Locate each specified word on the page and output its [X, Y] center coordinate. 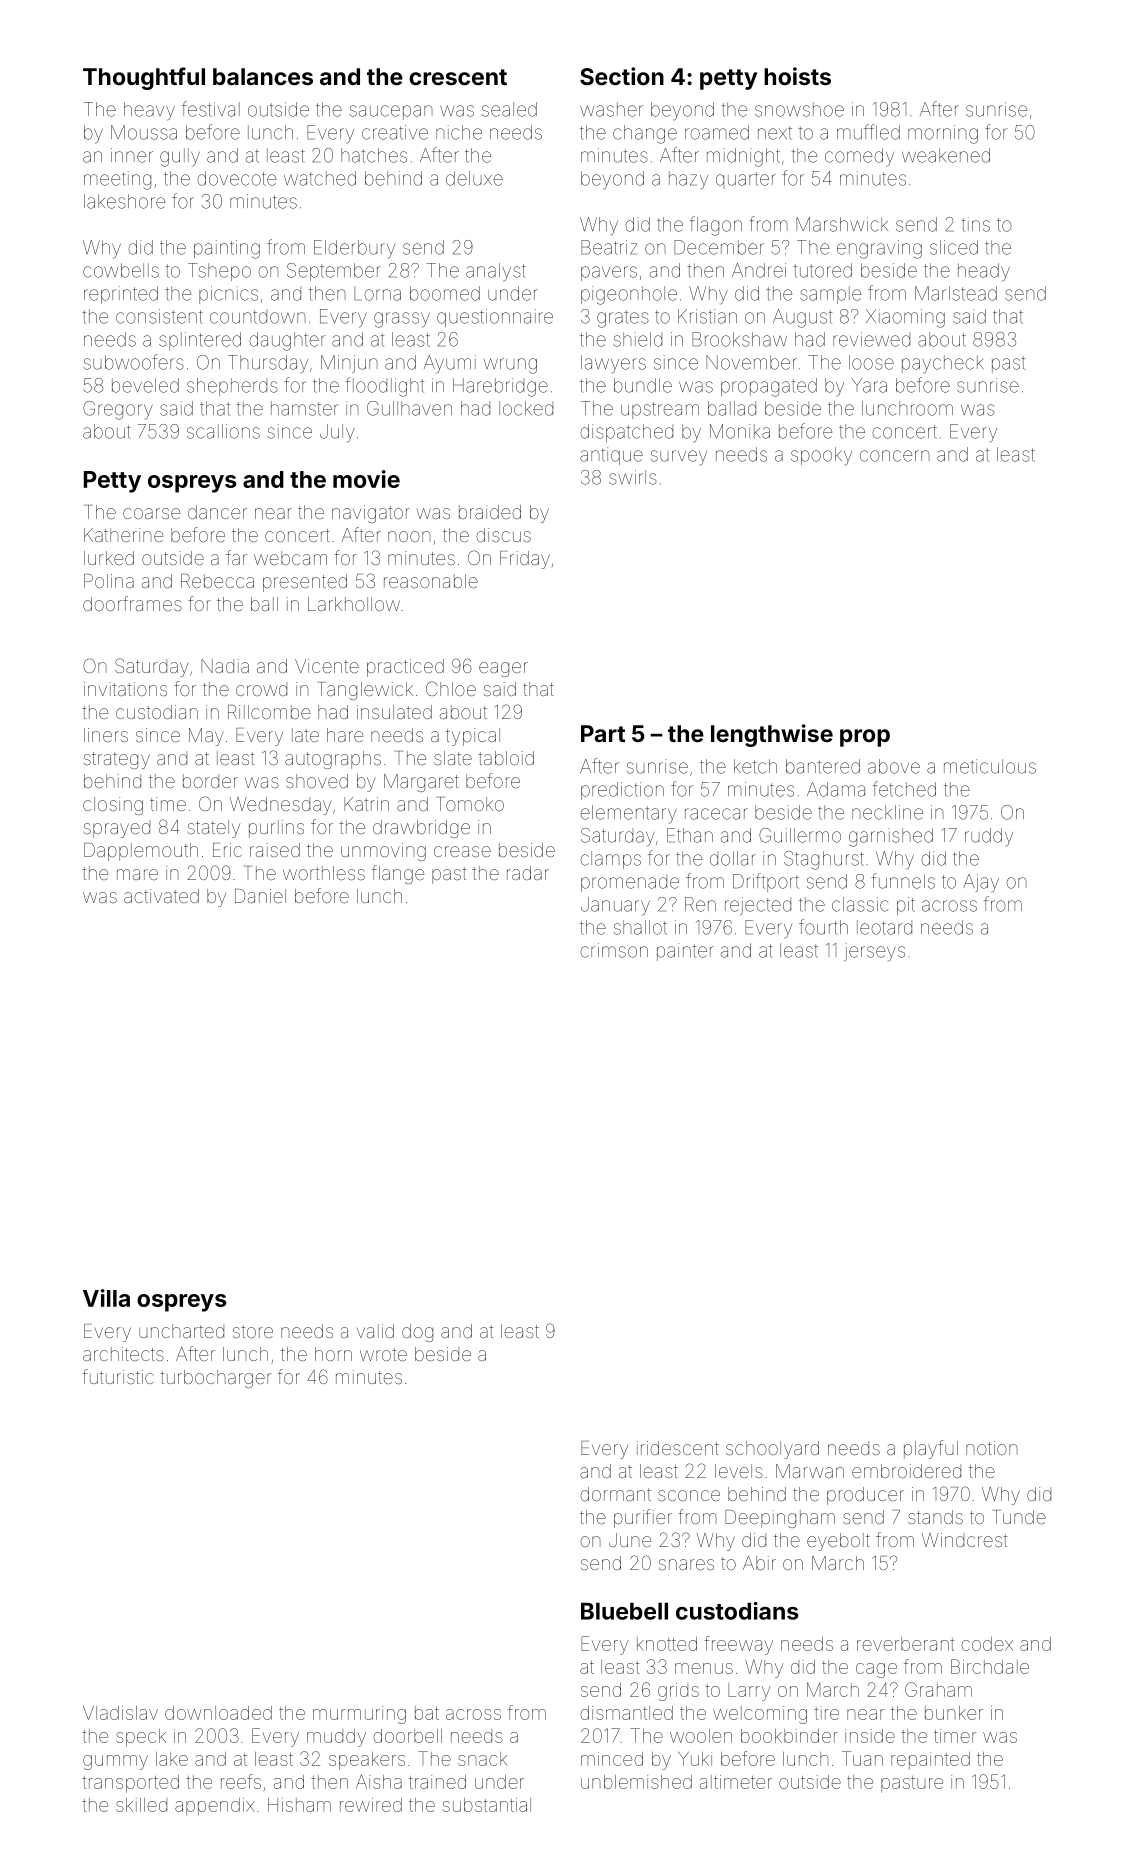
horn [333, 1354]
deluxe [474, 178]
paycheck [942, 364]
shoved [317, 781]
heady [984, 272]
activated [161, 896]
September [334, 272]
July [337, 433]
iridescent [678, 1448]
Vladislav [120, 1713]
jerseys [874, 952]
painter [685, 952]
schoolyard [772, 1450]
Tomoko [470, 804]
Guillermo [800, 835]
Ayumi [450, 364]
